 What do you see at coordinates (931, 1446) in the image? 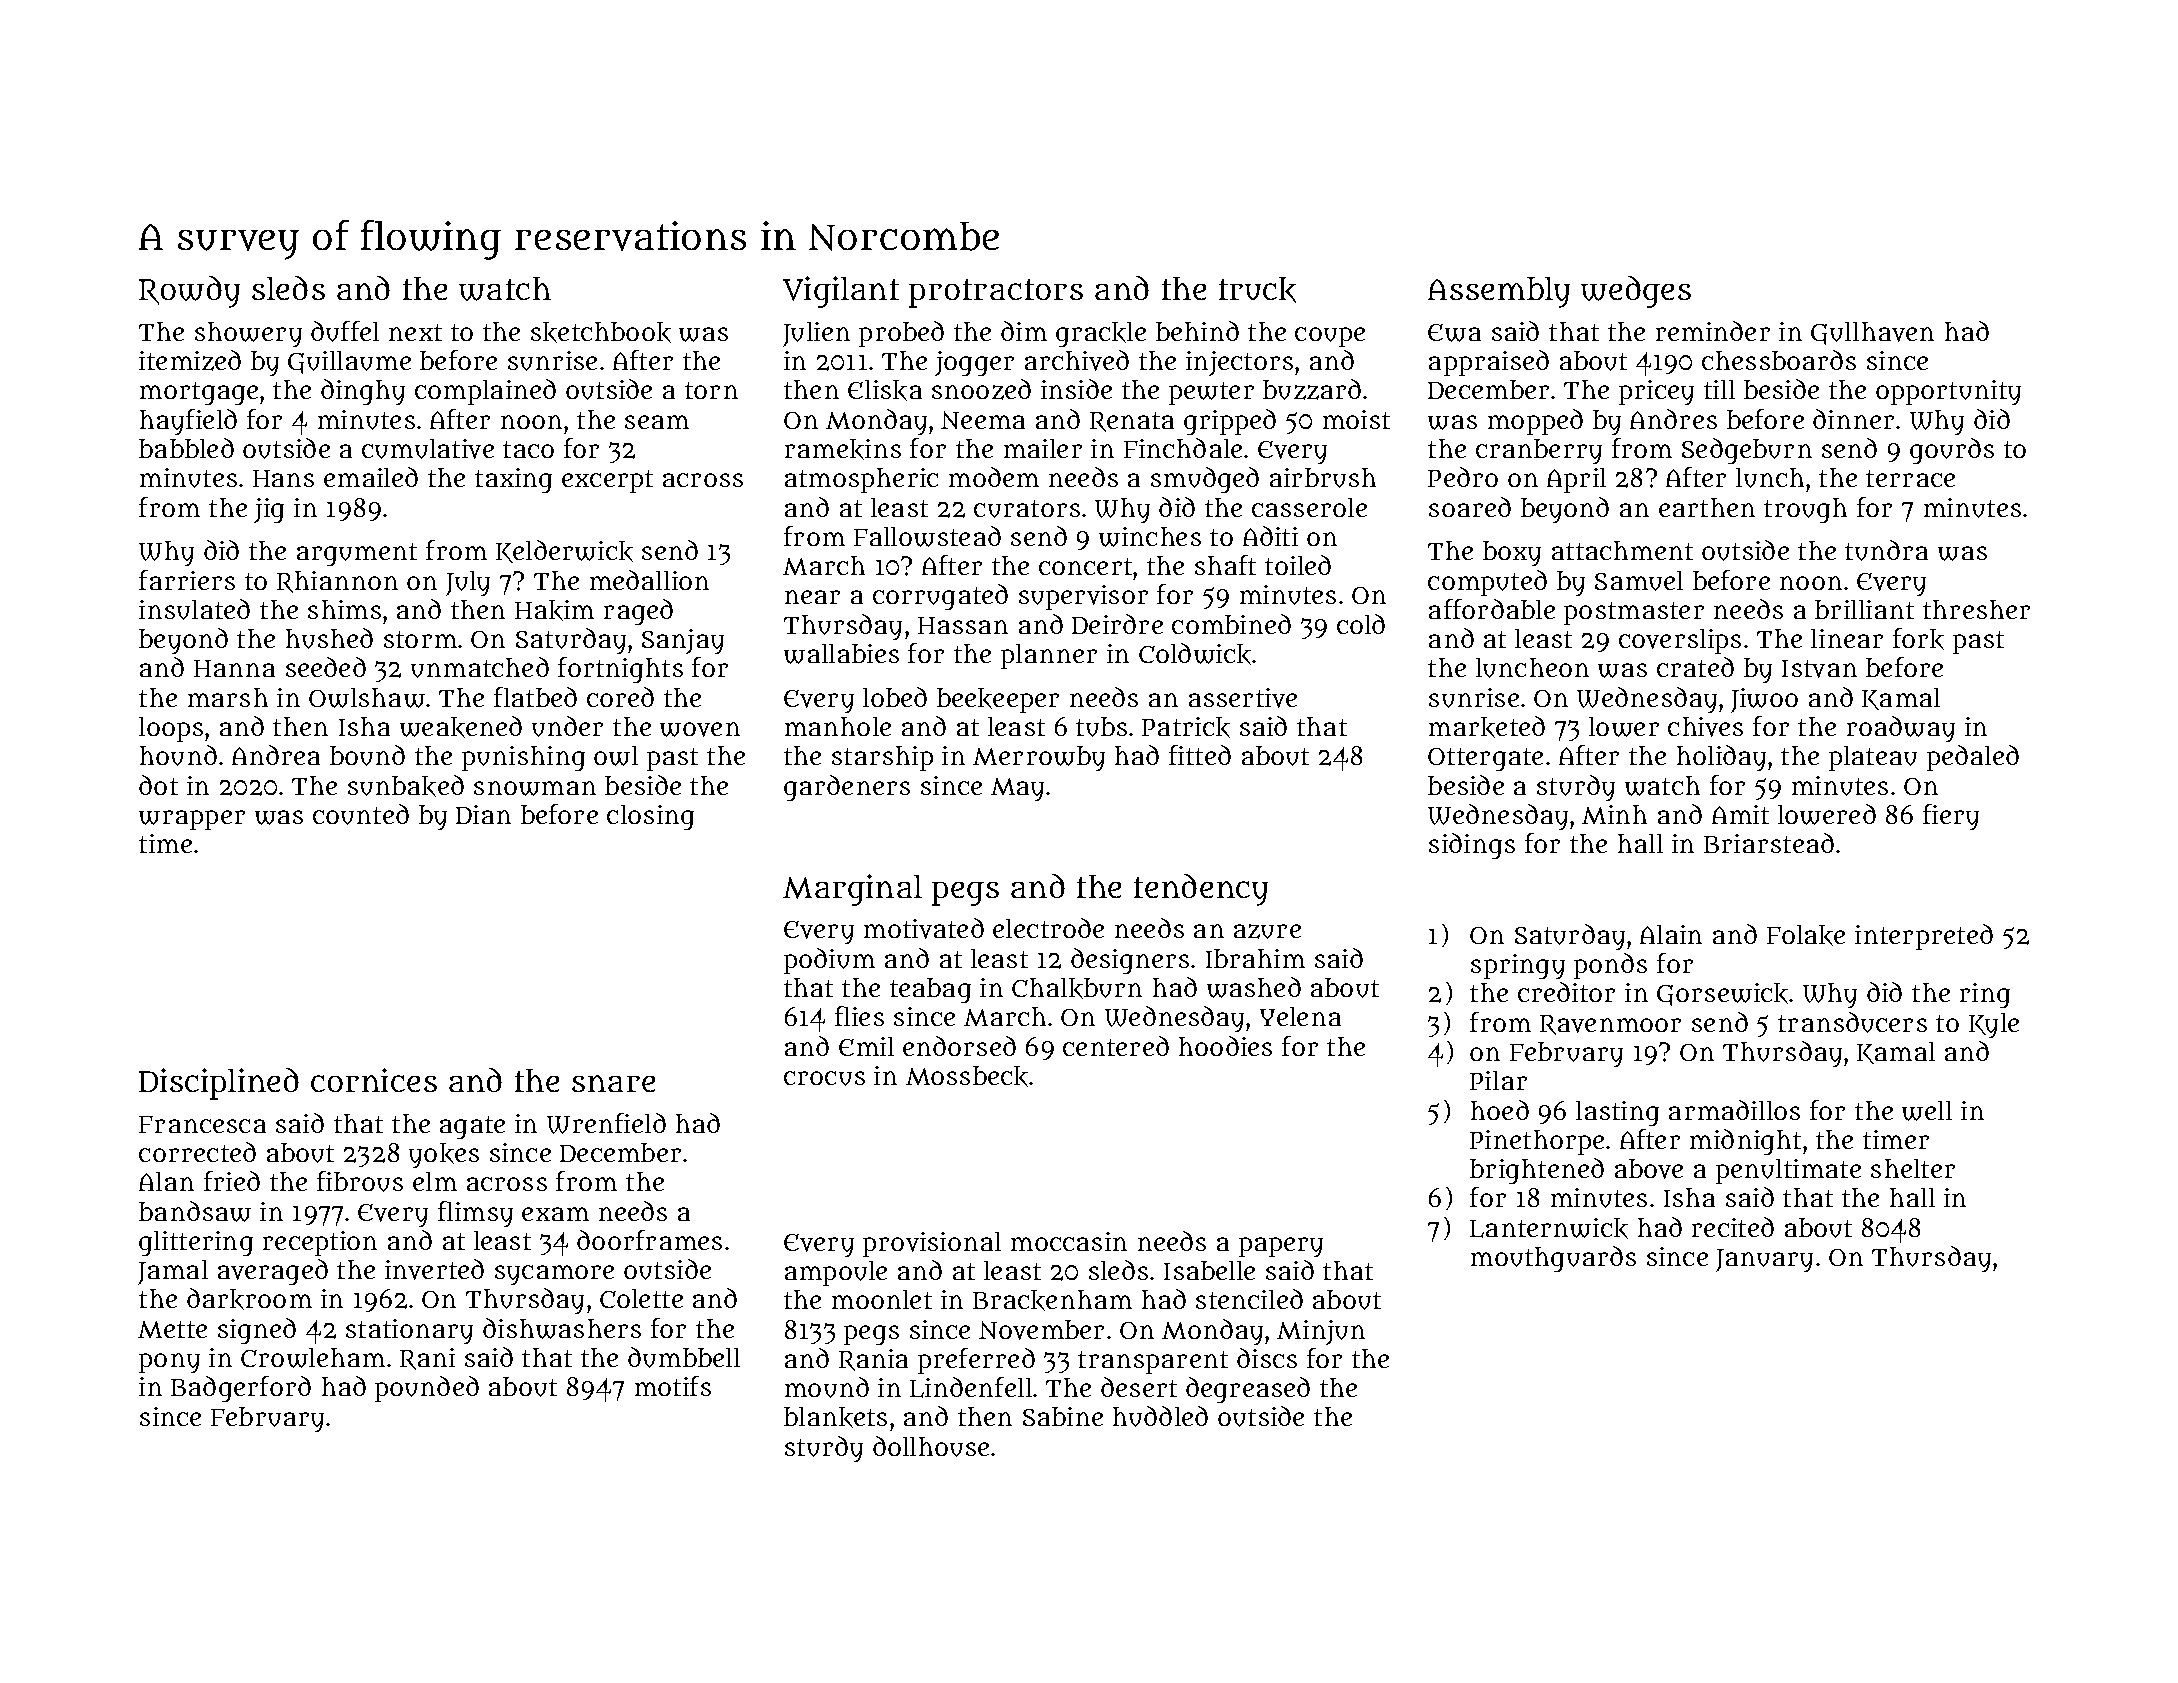
I see `dollhouse` at bounding box center [931, 1446].
